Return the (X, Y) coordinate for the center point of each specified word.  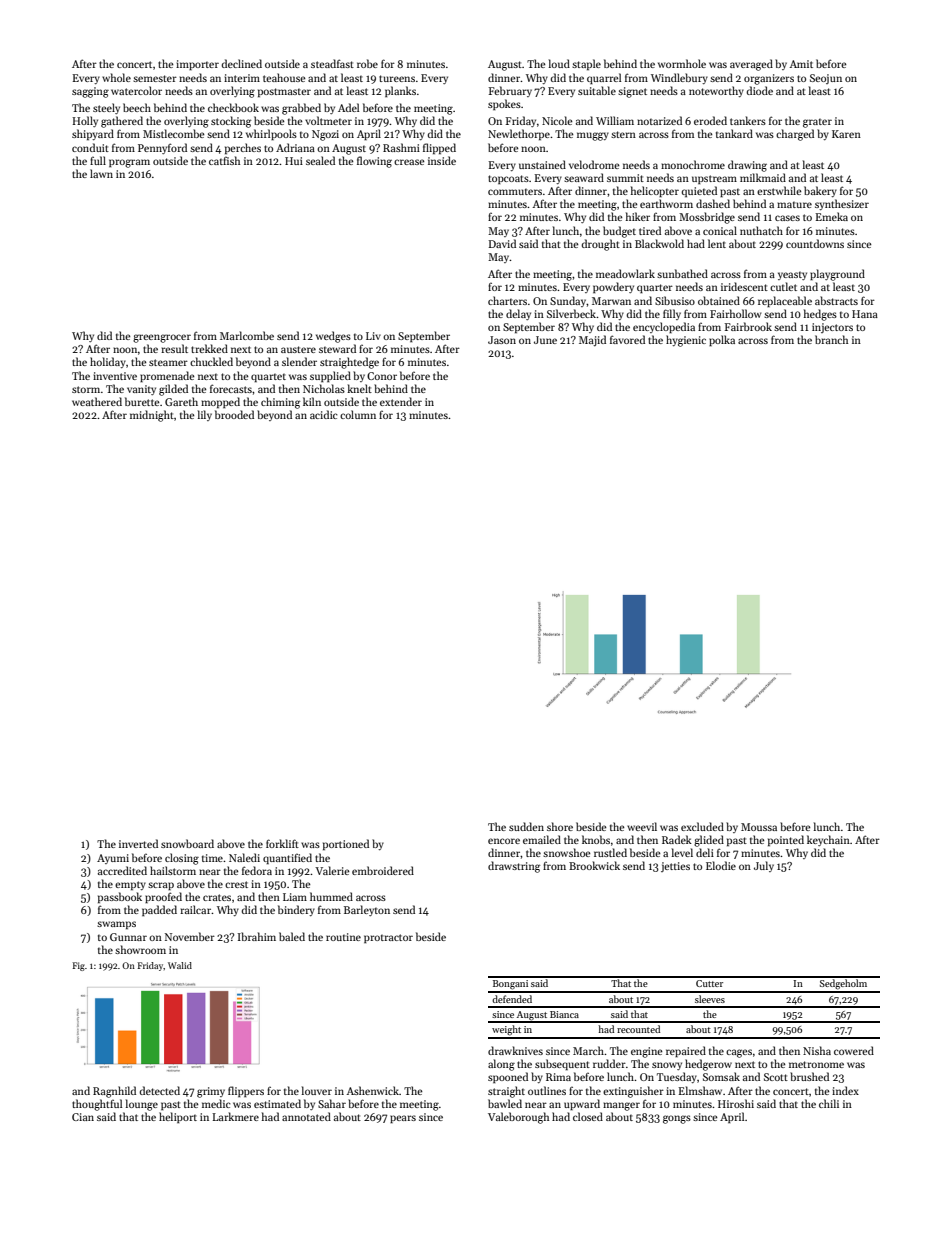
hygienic (686, 341)
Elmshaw (700, 1090)
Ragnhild (114, 1092)
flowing (374, 162)
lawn (101, 173)
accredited (122, 870)
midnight (152, 416)
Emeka (832, 216)
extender (401, 401)
